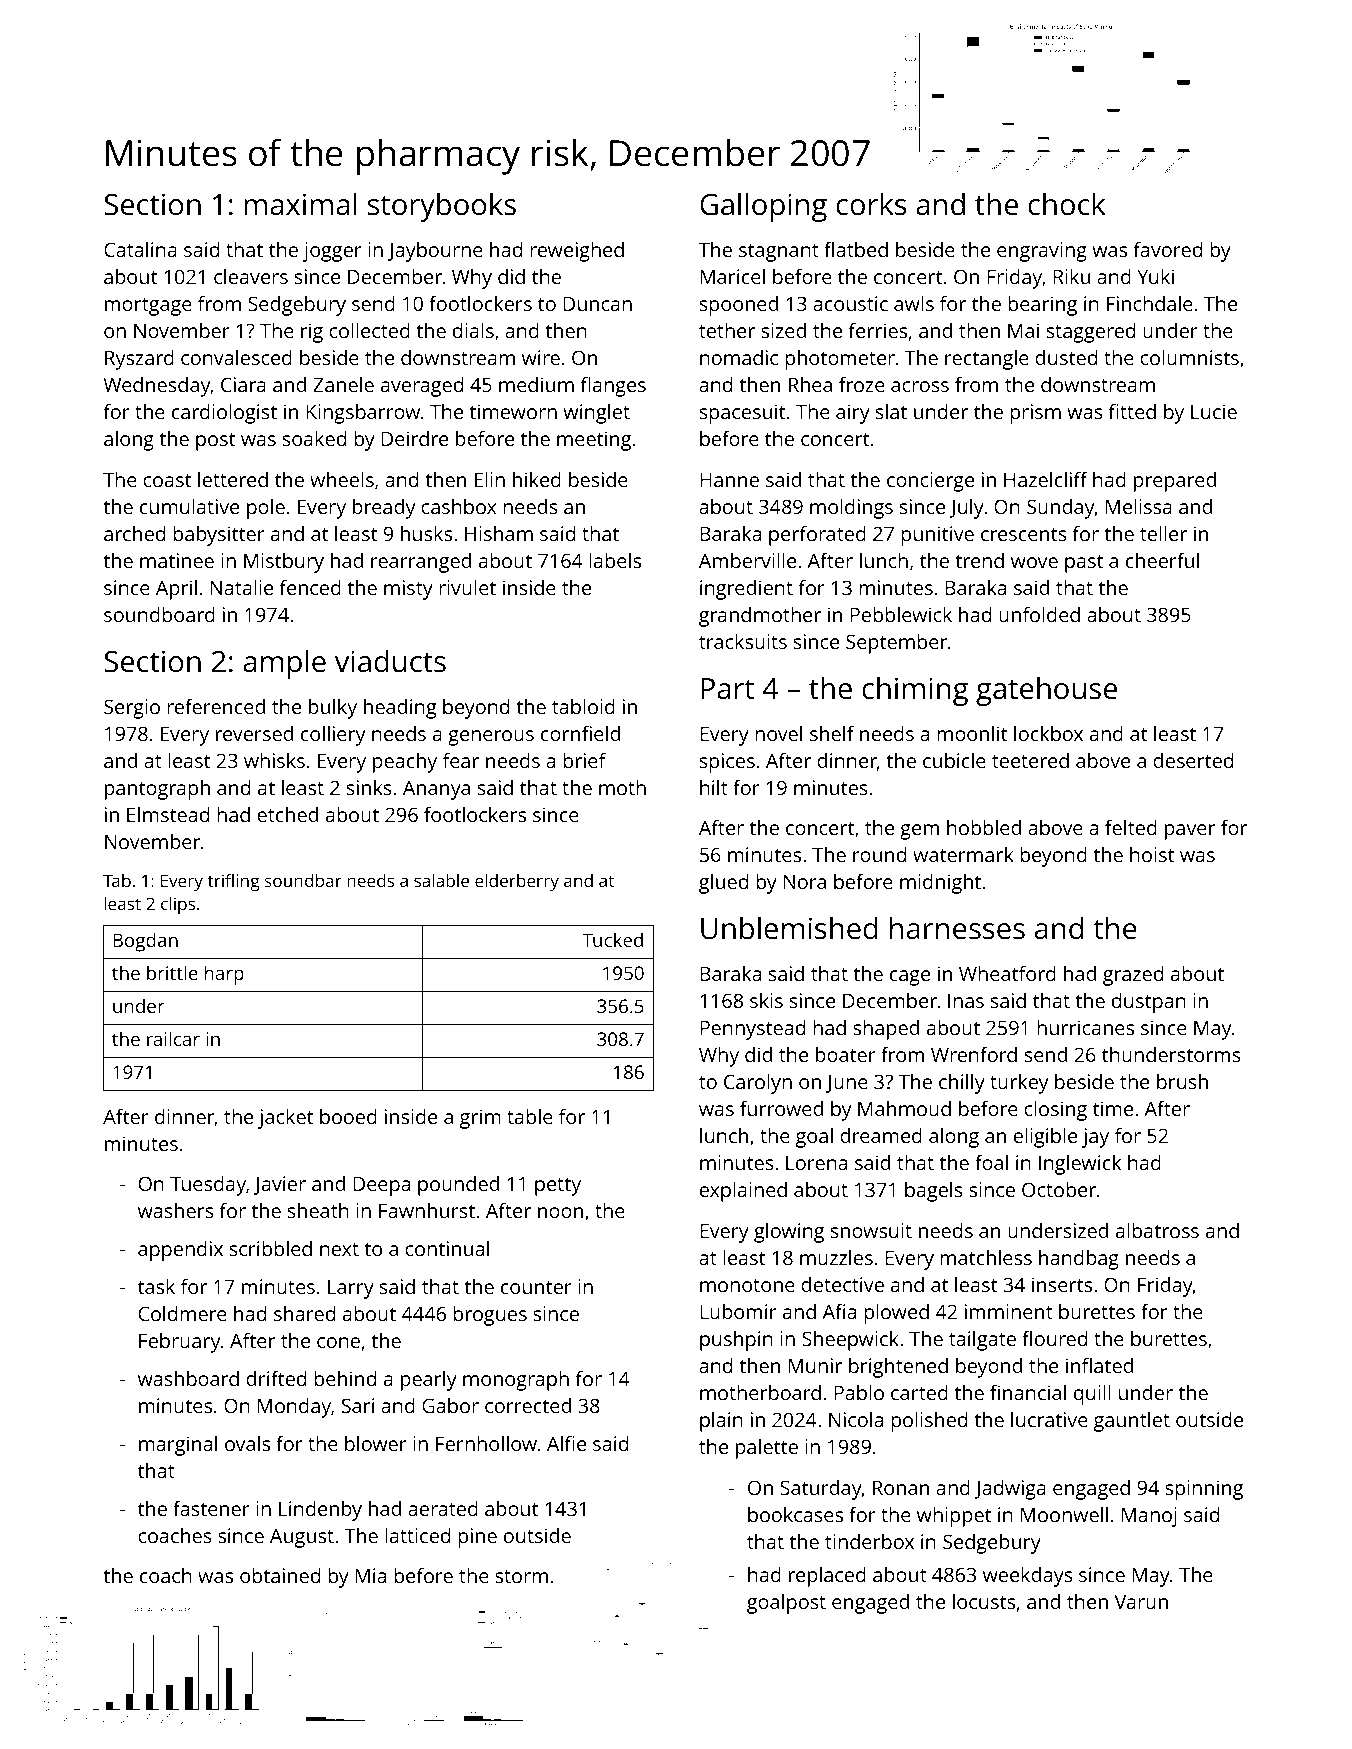  Describe the element at coordinates (287, 814) in the screenshot. I see `etched` at that location.
